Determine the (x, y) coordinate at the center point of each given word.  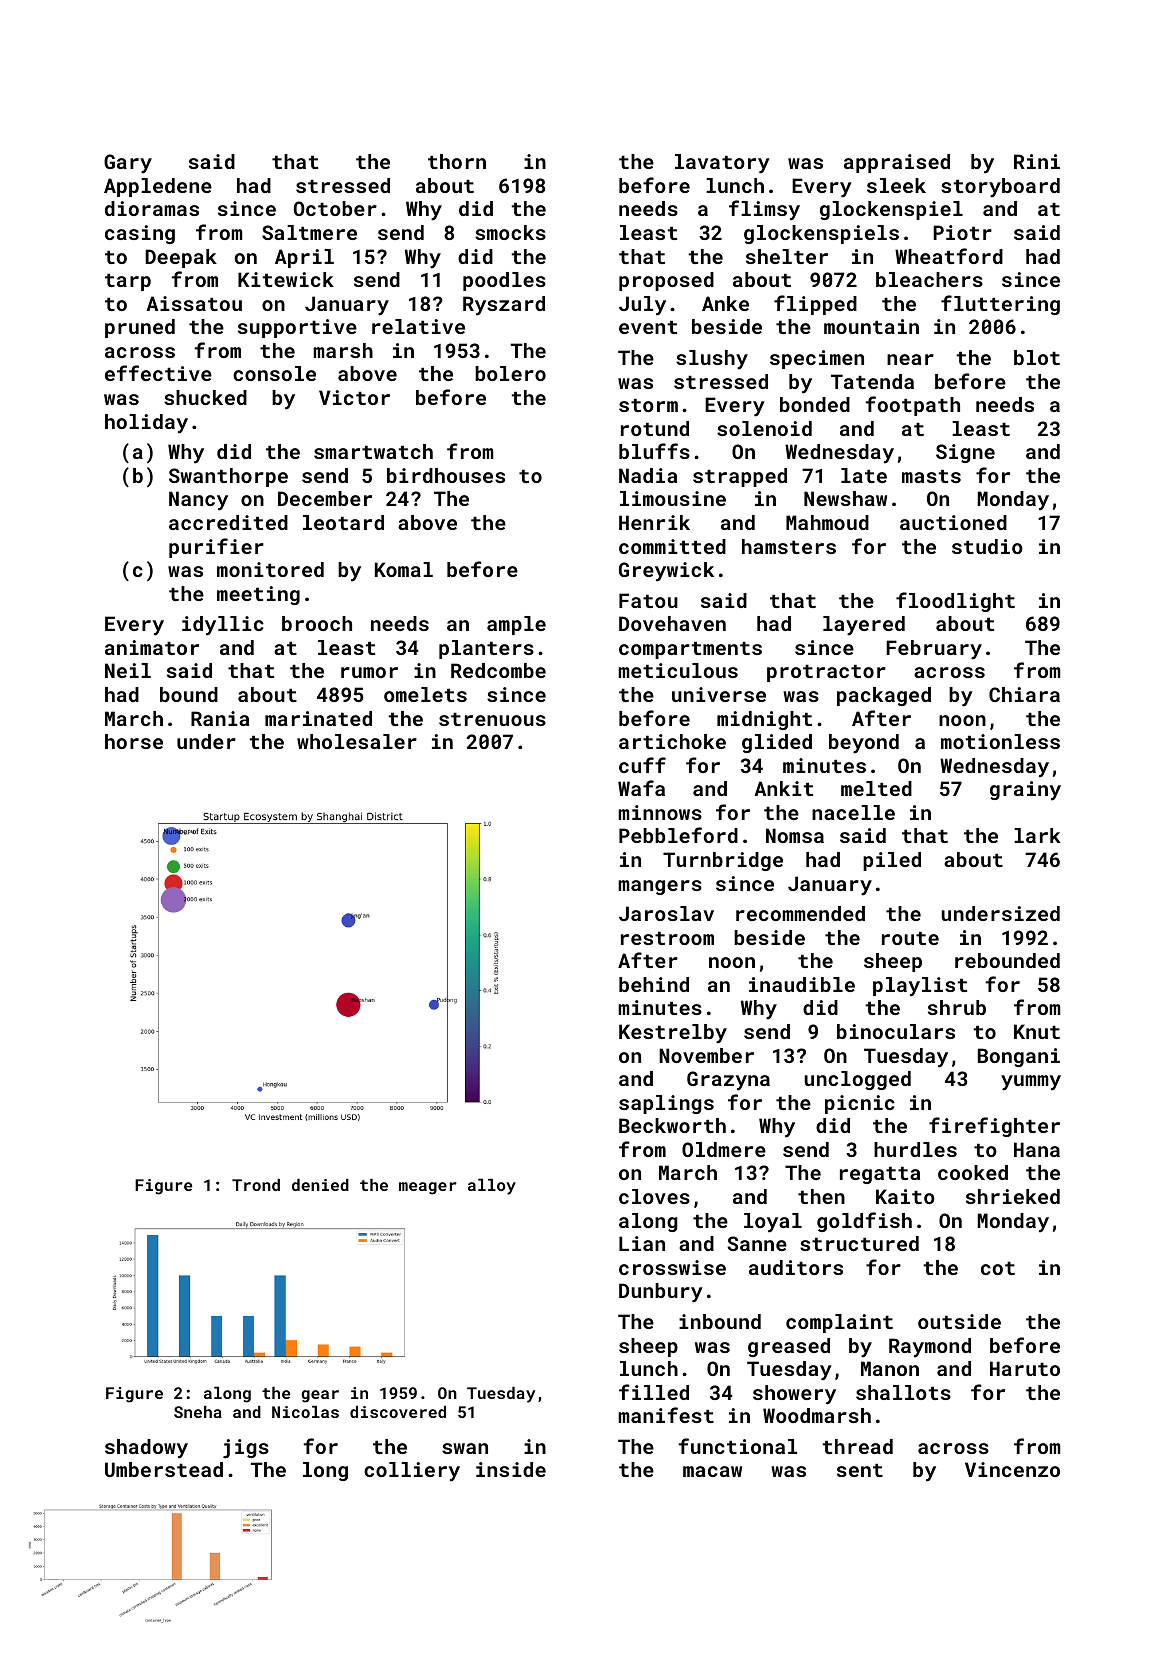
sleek (896, 185)
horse (134, 741)
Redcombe (498, 670)
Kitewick (286, 279)
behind (654, 984)
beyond (864, 744)
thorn (457, 161)
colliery (412, 1472)
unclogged (857, 1080)
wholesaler (357, 741)
